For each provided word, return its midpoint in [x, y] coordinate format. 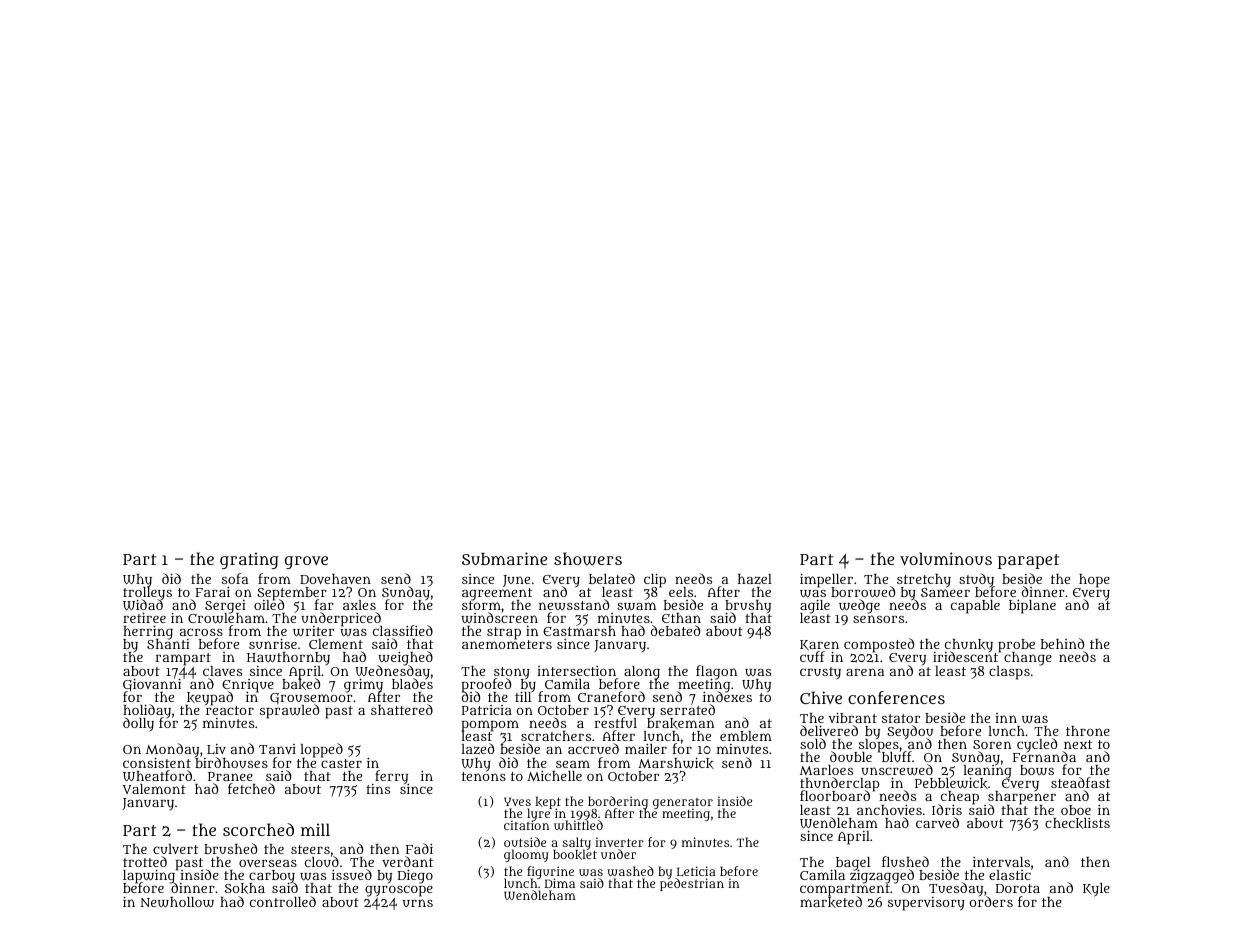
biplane [1032, 607]
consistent [157, 763]
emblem [746, 736]
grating [249, 560]
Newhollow [177, 902]
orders [991, 902]
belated [612, 578]
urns [418, 903]
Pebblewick [951, 783]
